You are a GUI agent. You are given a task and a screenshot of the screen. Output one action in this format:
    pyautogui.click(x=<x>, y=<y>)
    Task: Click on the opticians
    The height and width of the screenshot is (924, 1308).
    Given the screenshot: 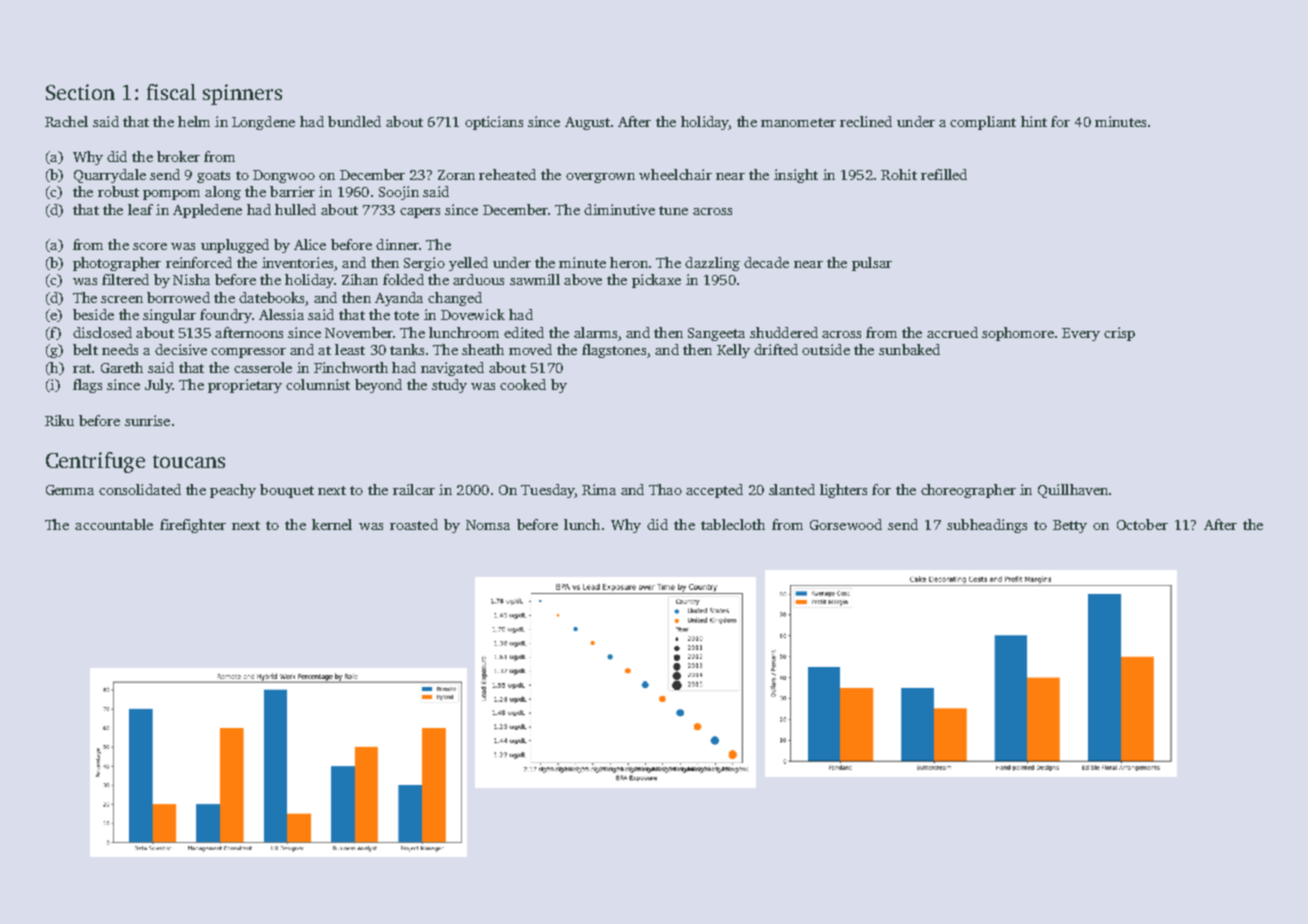 What is the action you would take?
    pyautogui.click(x=494, y=123)
